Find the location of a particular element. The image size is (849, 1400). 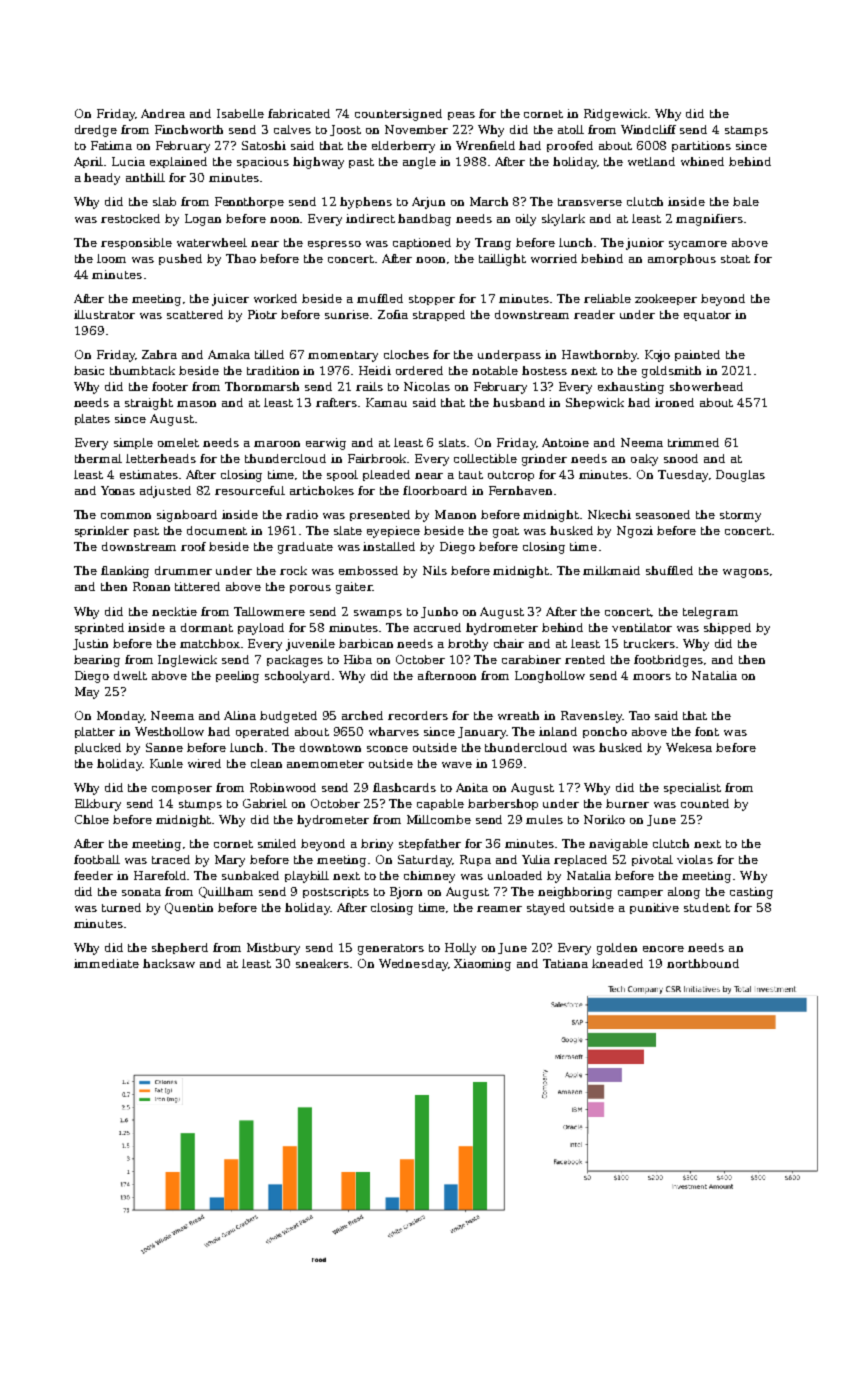

snood is located at coordinates (681, 458).
